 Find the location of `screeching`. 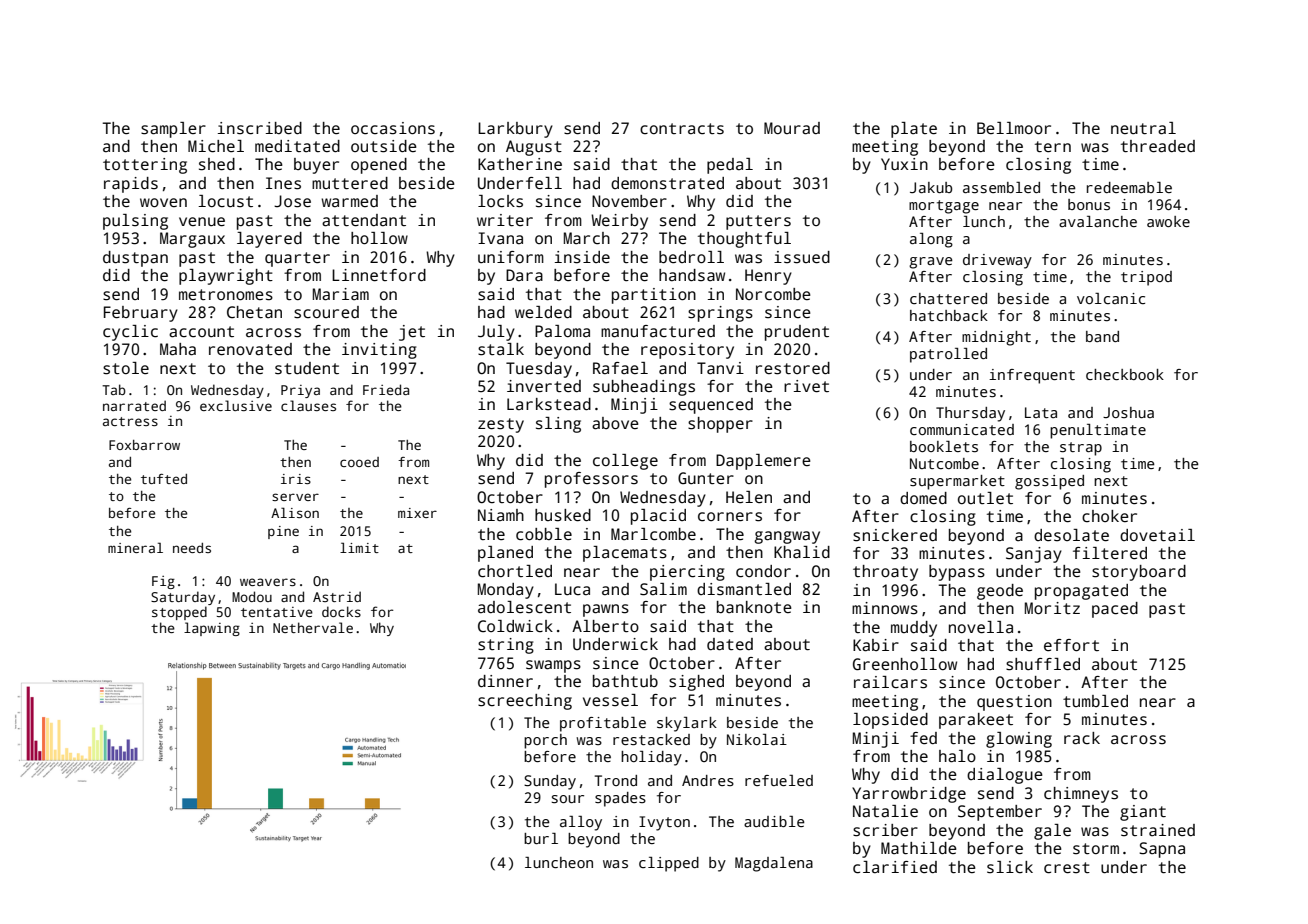

screeching is located at coordinates (525, 702).
